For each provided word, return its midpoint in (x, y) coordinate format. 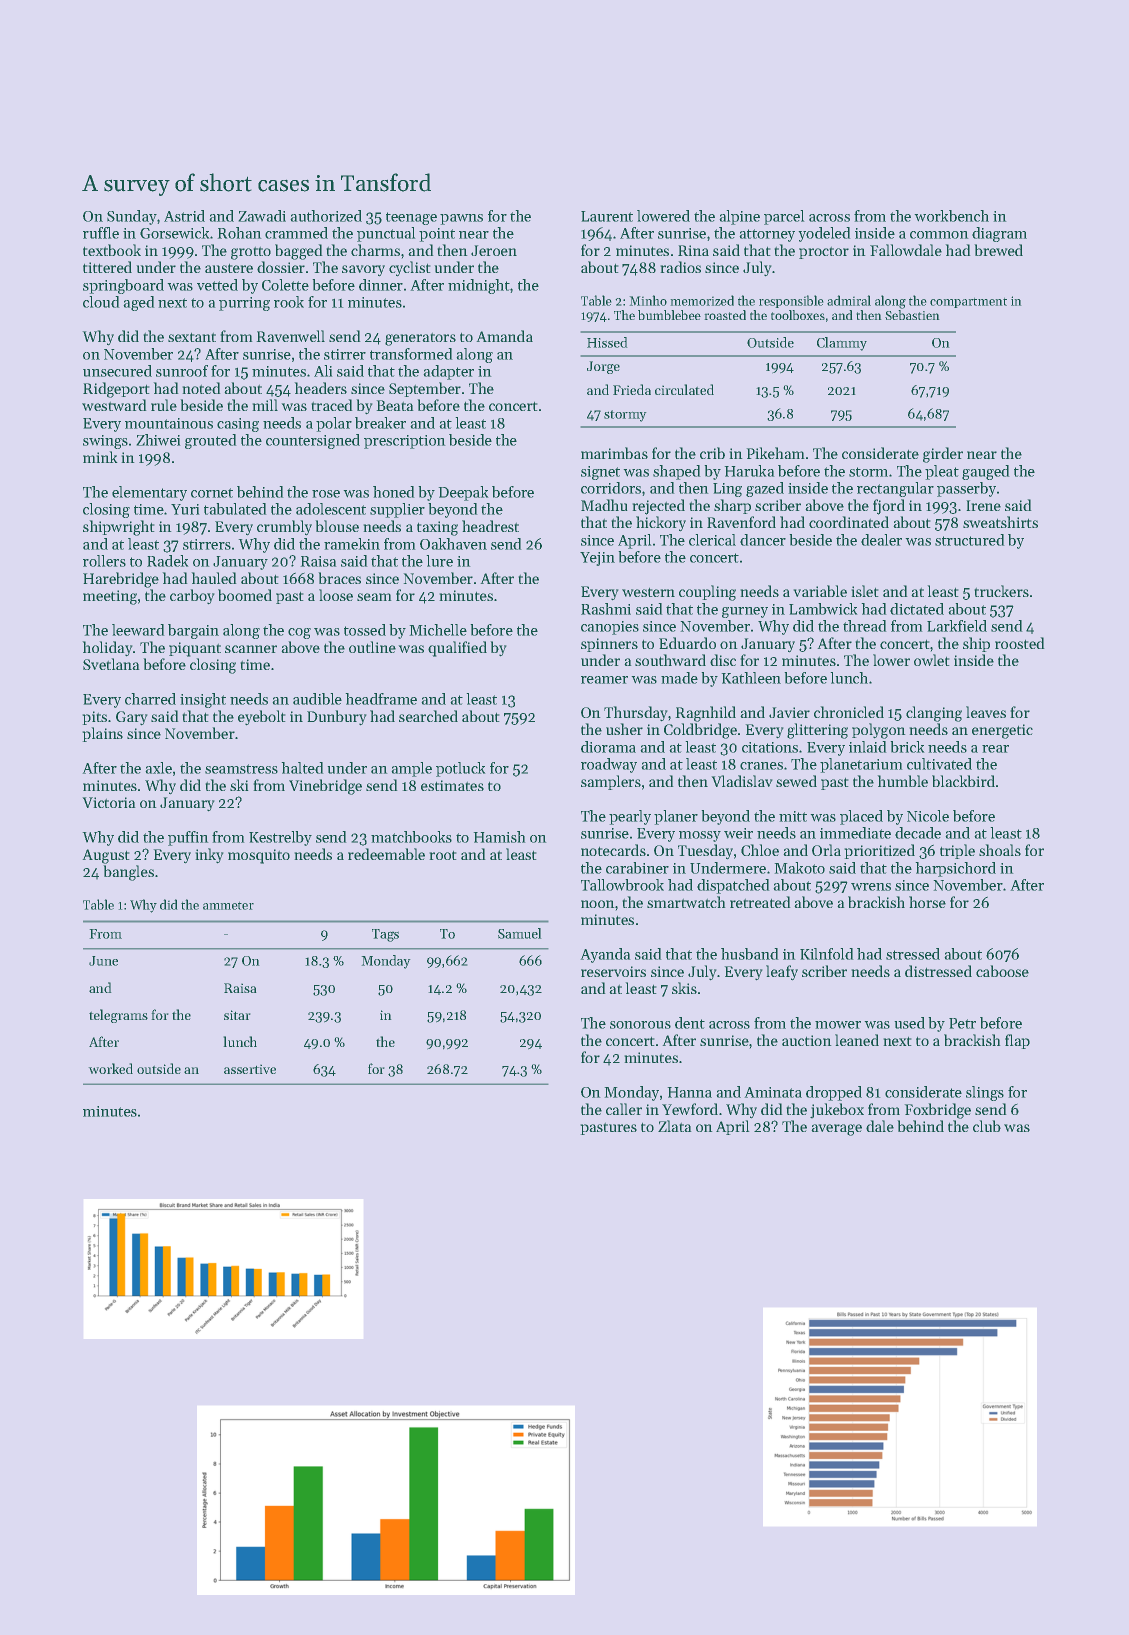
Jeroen (494, 250)
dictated (917, 609)
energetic (1002, 731)
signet (600, 473)
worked (111, 1068)
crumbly (284, 527)
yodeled (824, 234)
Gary (131, 718)
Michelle (438, 630)
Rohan (239, 233)
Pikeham (775, 453)
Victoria (109, 802)
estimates (452, 785)
